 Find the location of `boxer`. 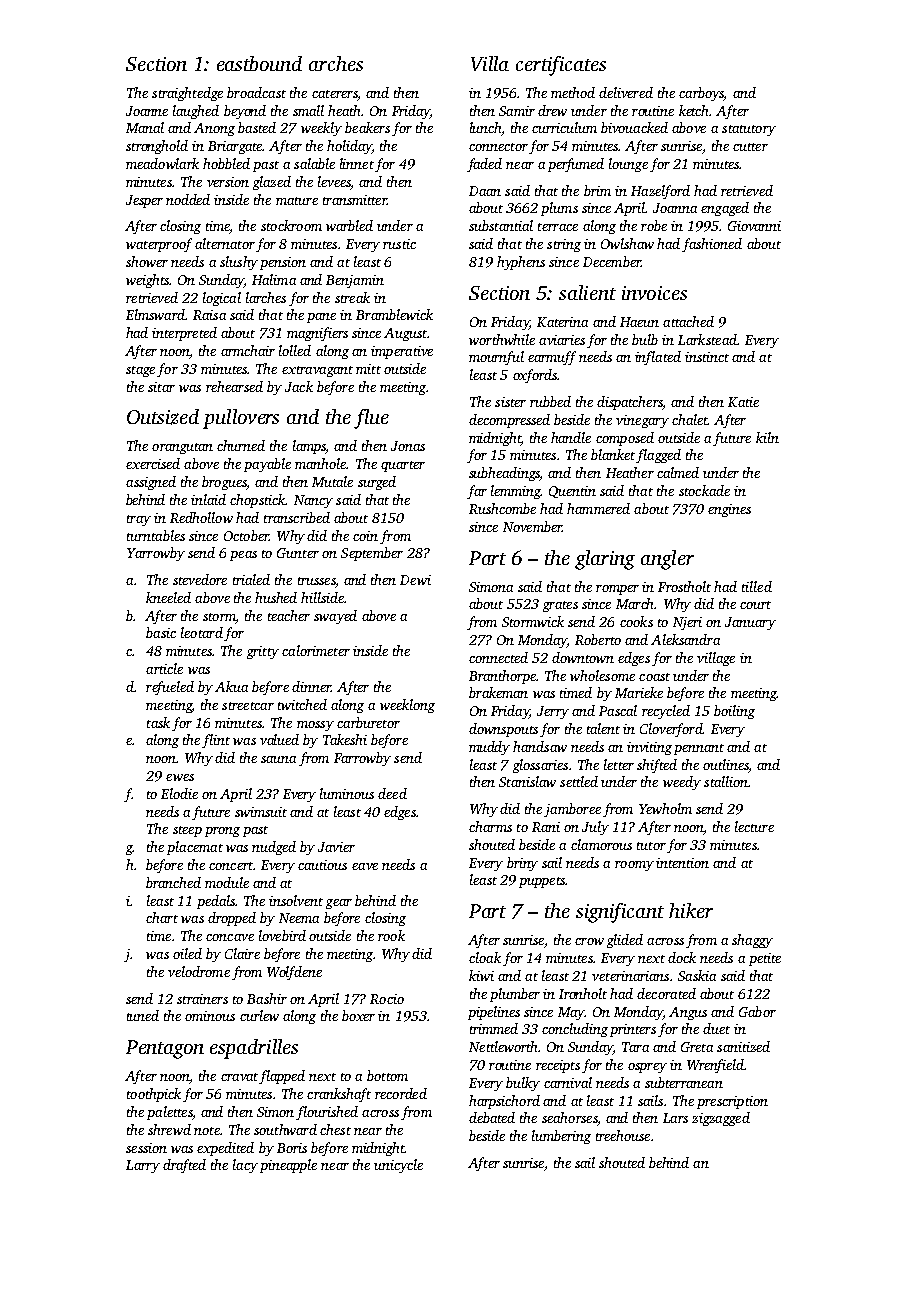

boxer is located at coordinates (358, 1015).
